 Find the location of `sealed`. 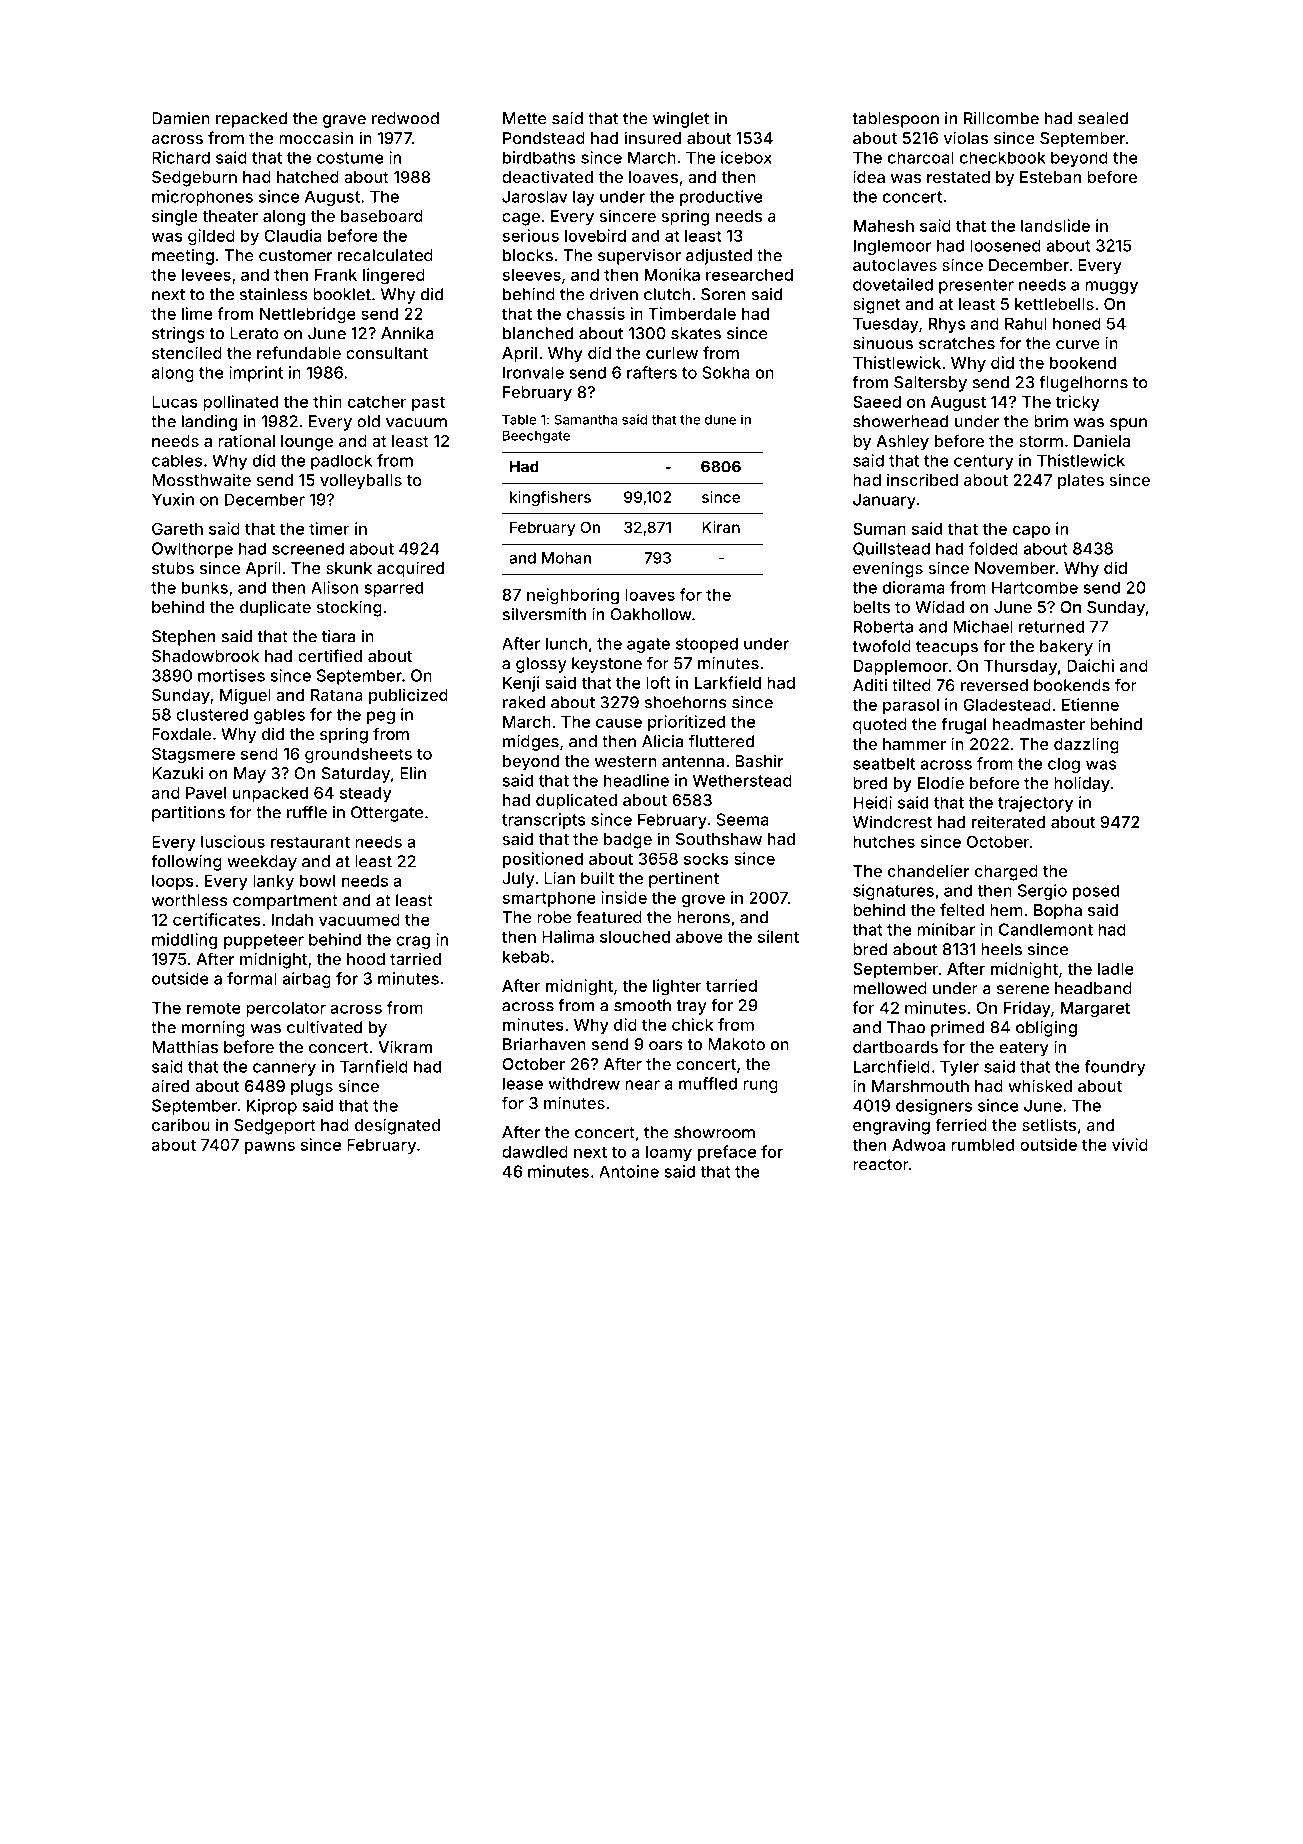

sealed is located at coordinates (1103, 118).
